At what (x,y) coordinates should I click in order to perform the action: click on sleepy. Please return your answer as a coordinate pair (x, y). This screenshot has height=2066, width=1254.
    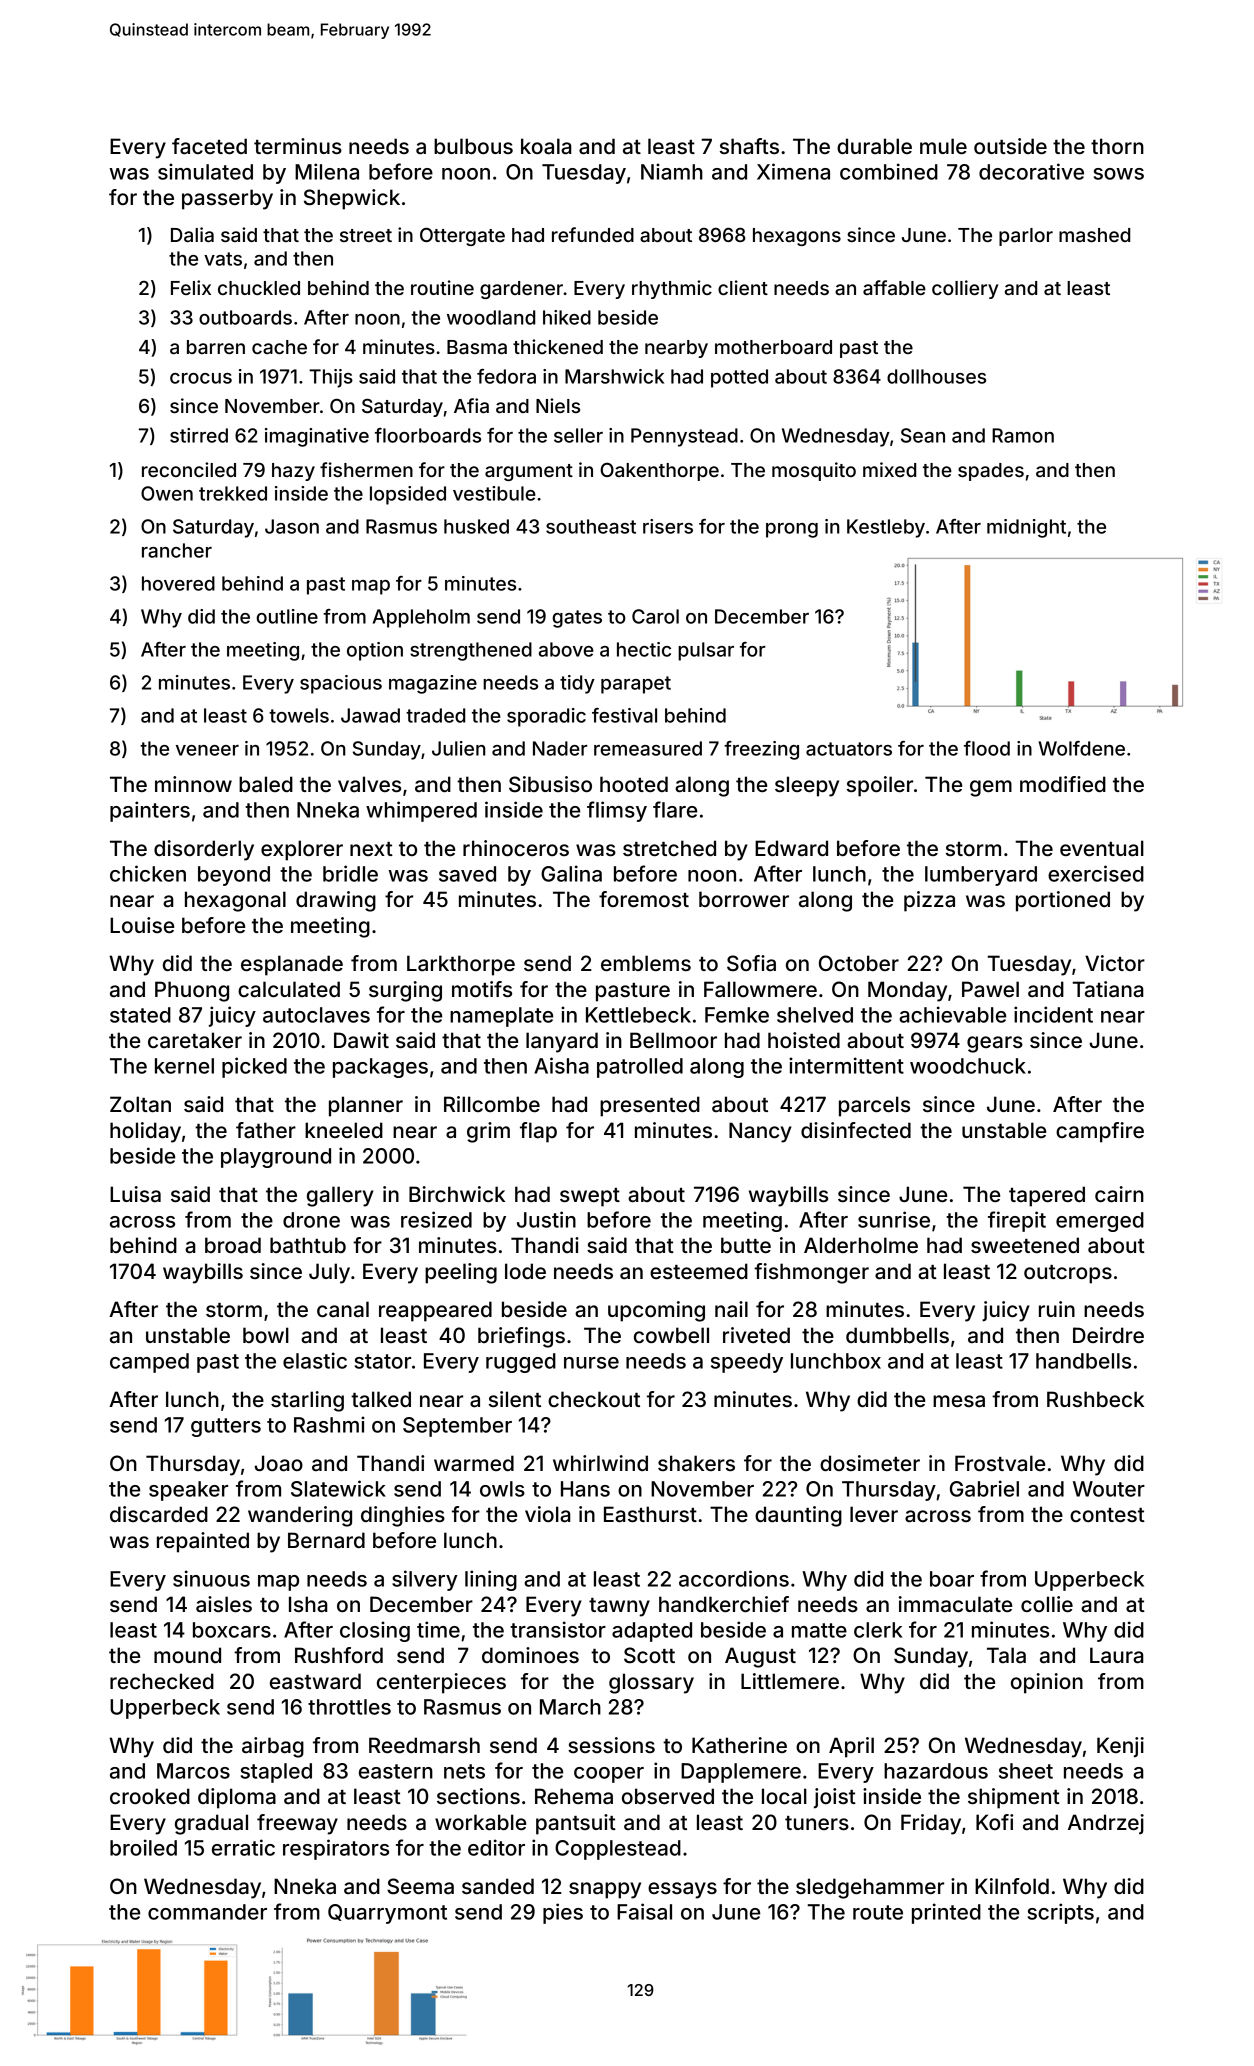
    Looking at the image, I should click on (807, 786).
